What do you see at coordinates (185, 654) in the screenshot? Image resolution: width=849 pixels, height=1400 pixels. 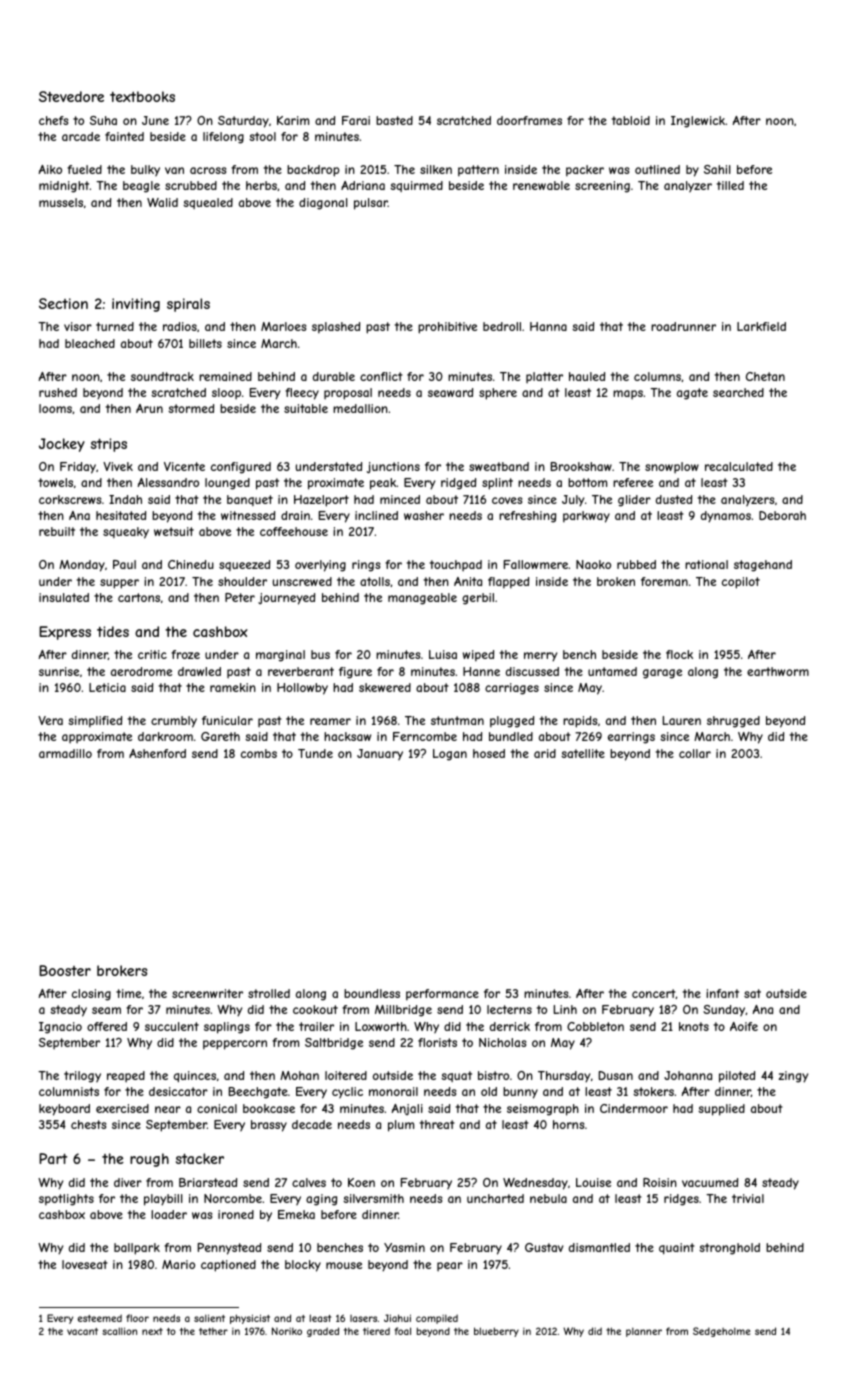 I see `froze` at bounding box center [185, 654].
